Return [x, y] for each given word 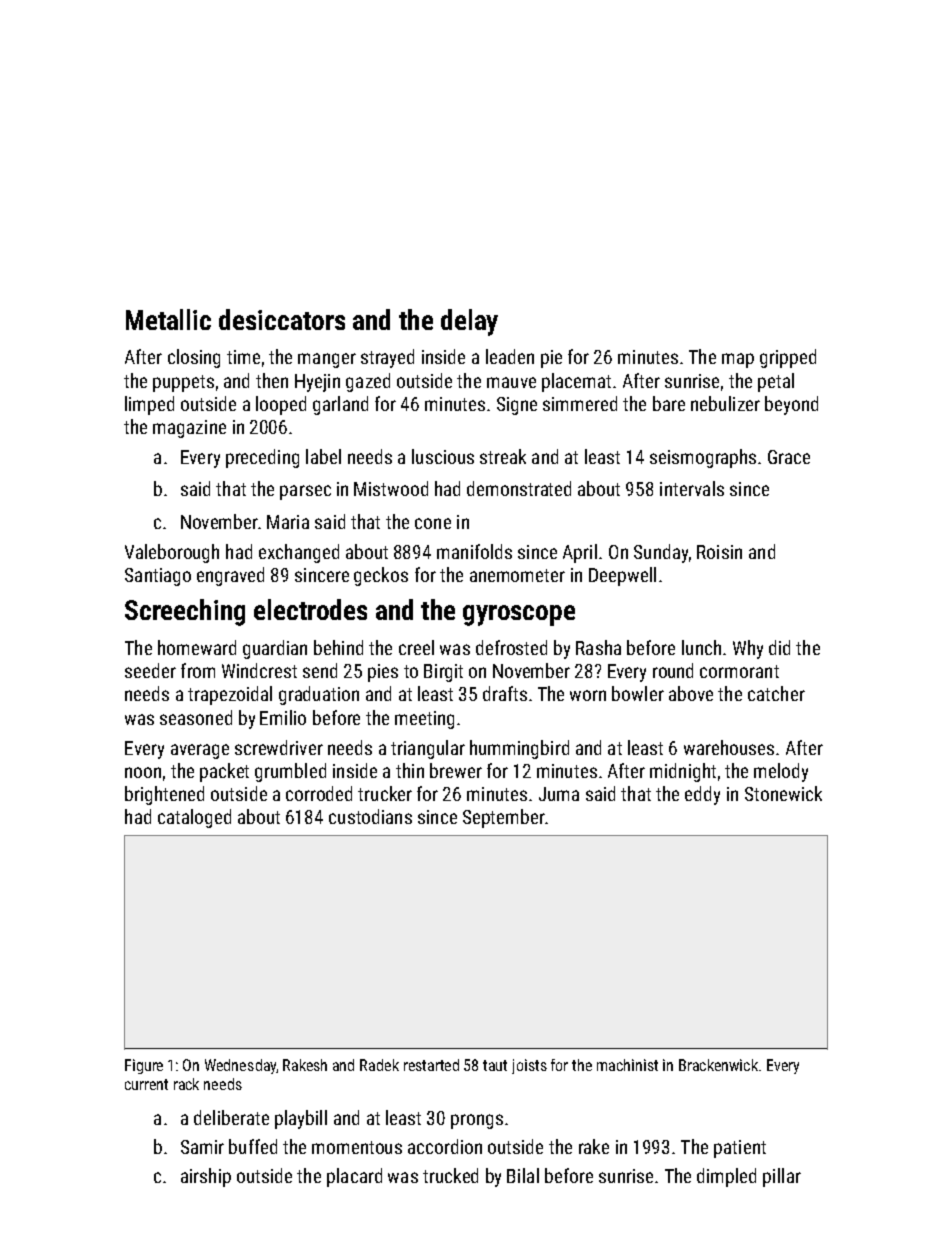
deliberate [231, 1117]
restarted [431, 1065]
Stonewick [783, 793]
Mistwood [391, 488]
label [323, 456]
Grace [789, 457]
